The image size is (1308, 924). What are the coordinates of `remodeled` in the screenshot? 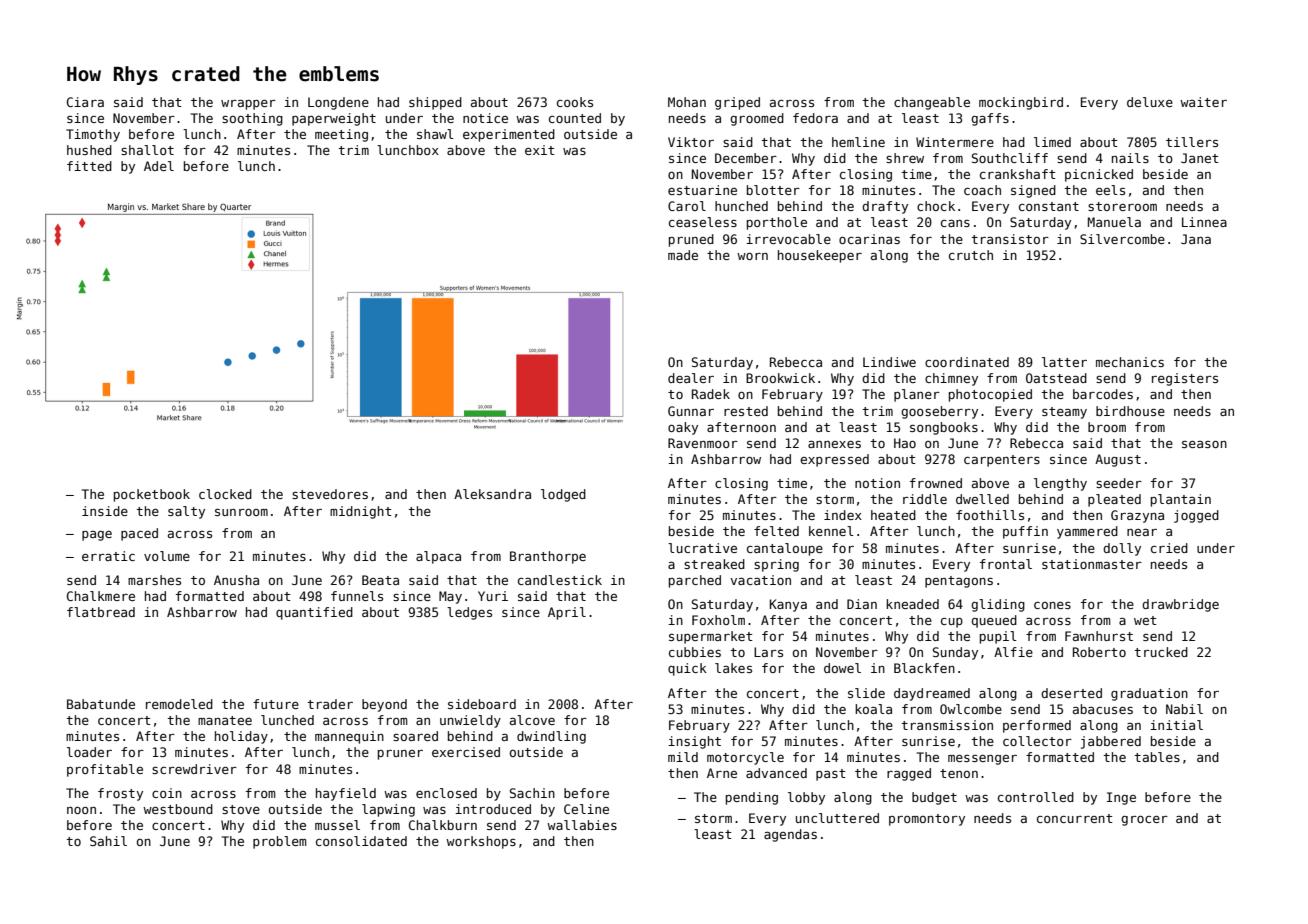 It's located at (179, 704).
